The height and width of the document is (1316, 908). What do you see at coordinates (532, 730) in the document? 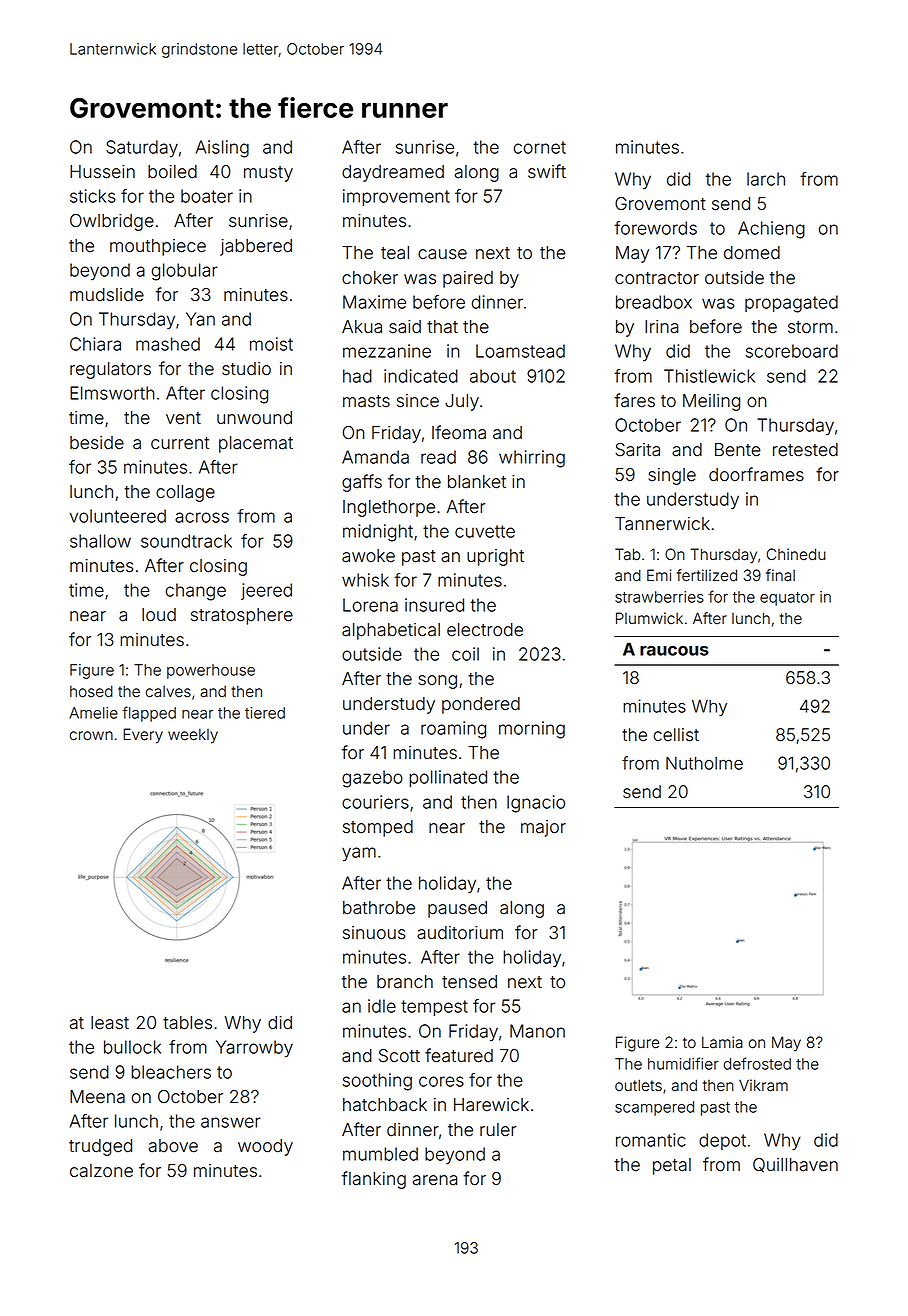
I see `morning` at bounding box center [532, 730].
